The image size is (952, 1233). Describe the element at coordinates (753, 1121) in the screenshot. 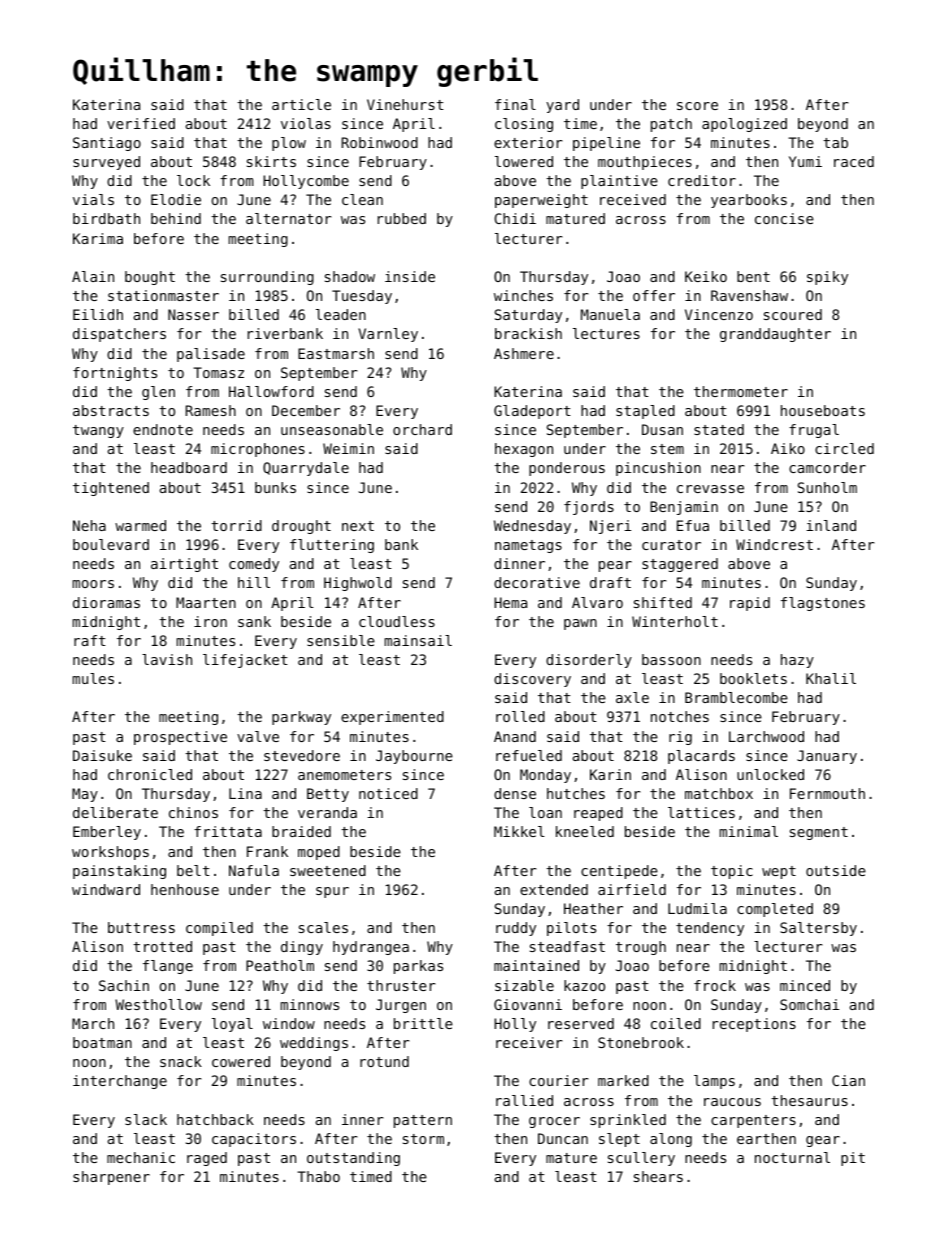

I see `carpenters` at that location.
